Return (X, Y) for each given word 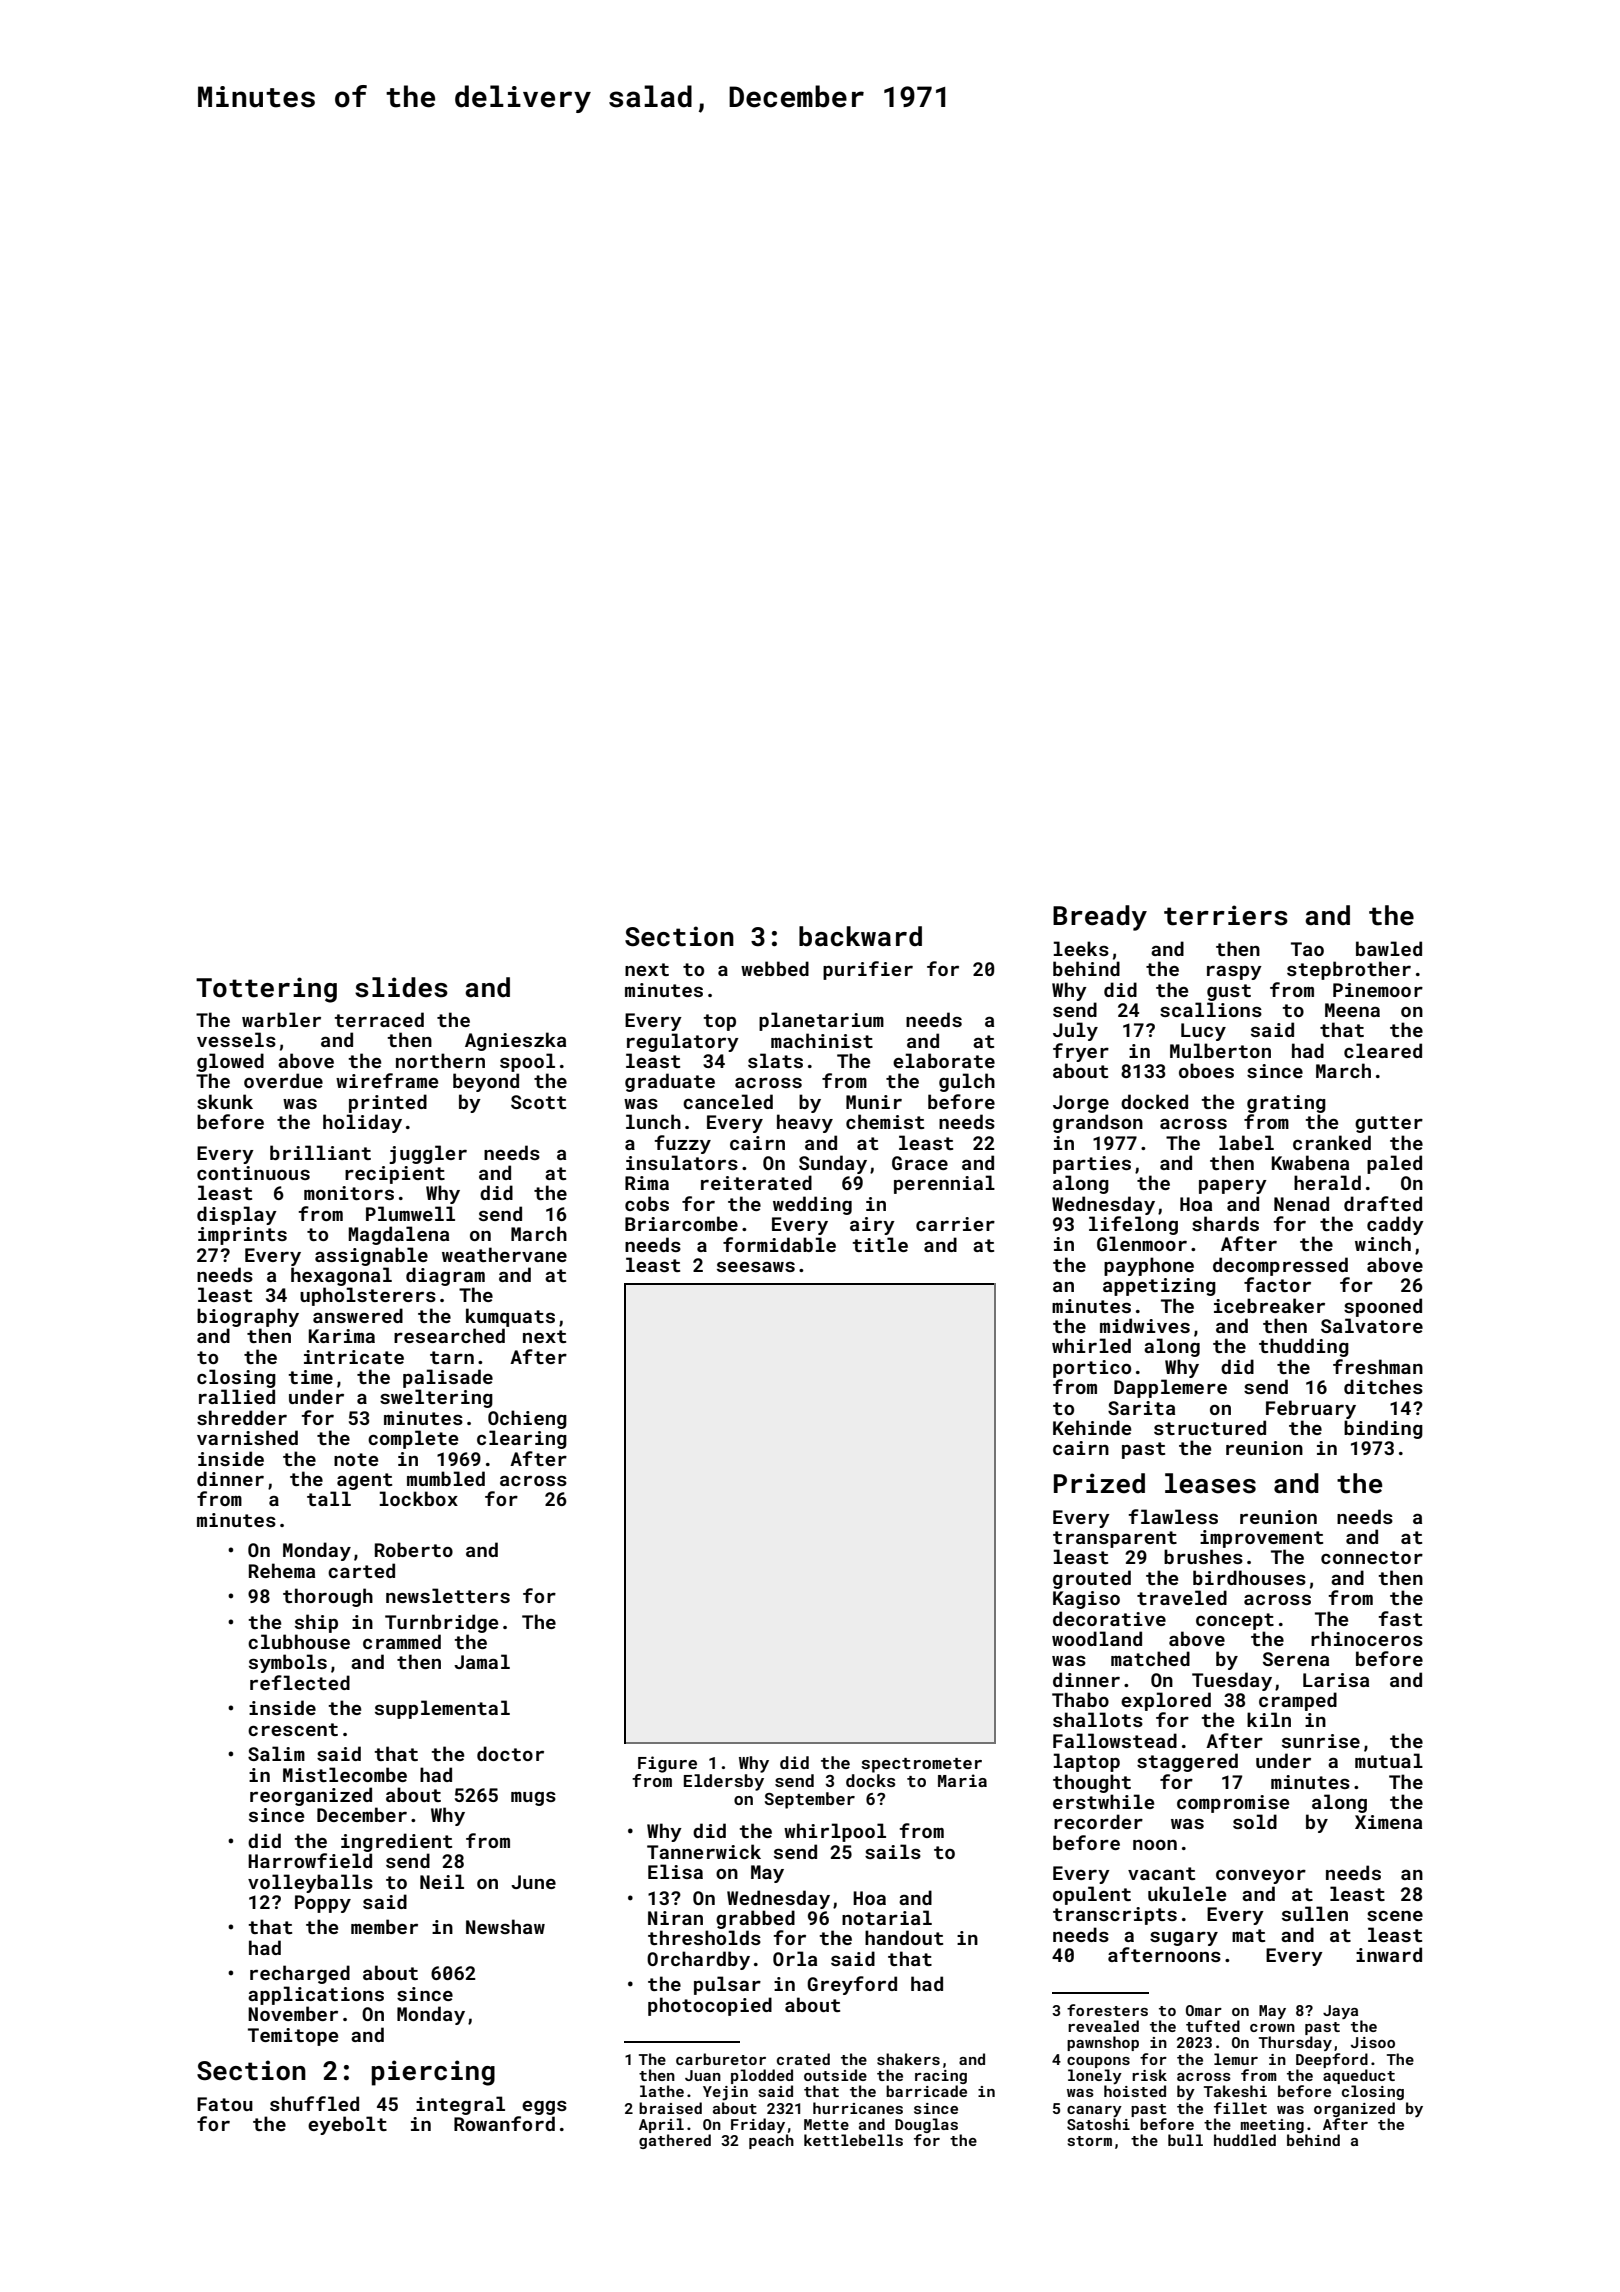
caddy (1395, 1225)
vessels (236, 1039)
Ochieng (527, 1419)
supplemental (442, 1709)
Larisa (1336, 1680)
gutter (1389, 1124)
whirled (1091, 1345)
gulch (967, 1082)
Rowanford (504, 2123)
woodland (1097, 1638)
